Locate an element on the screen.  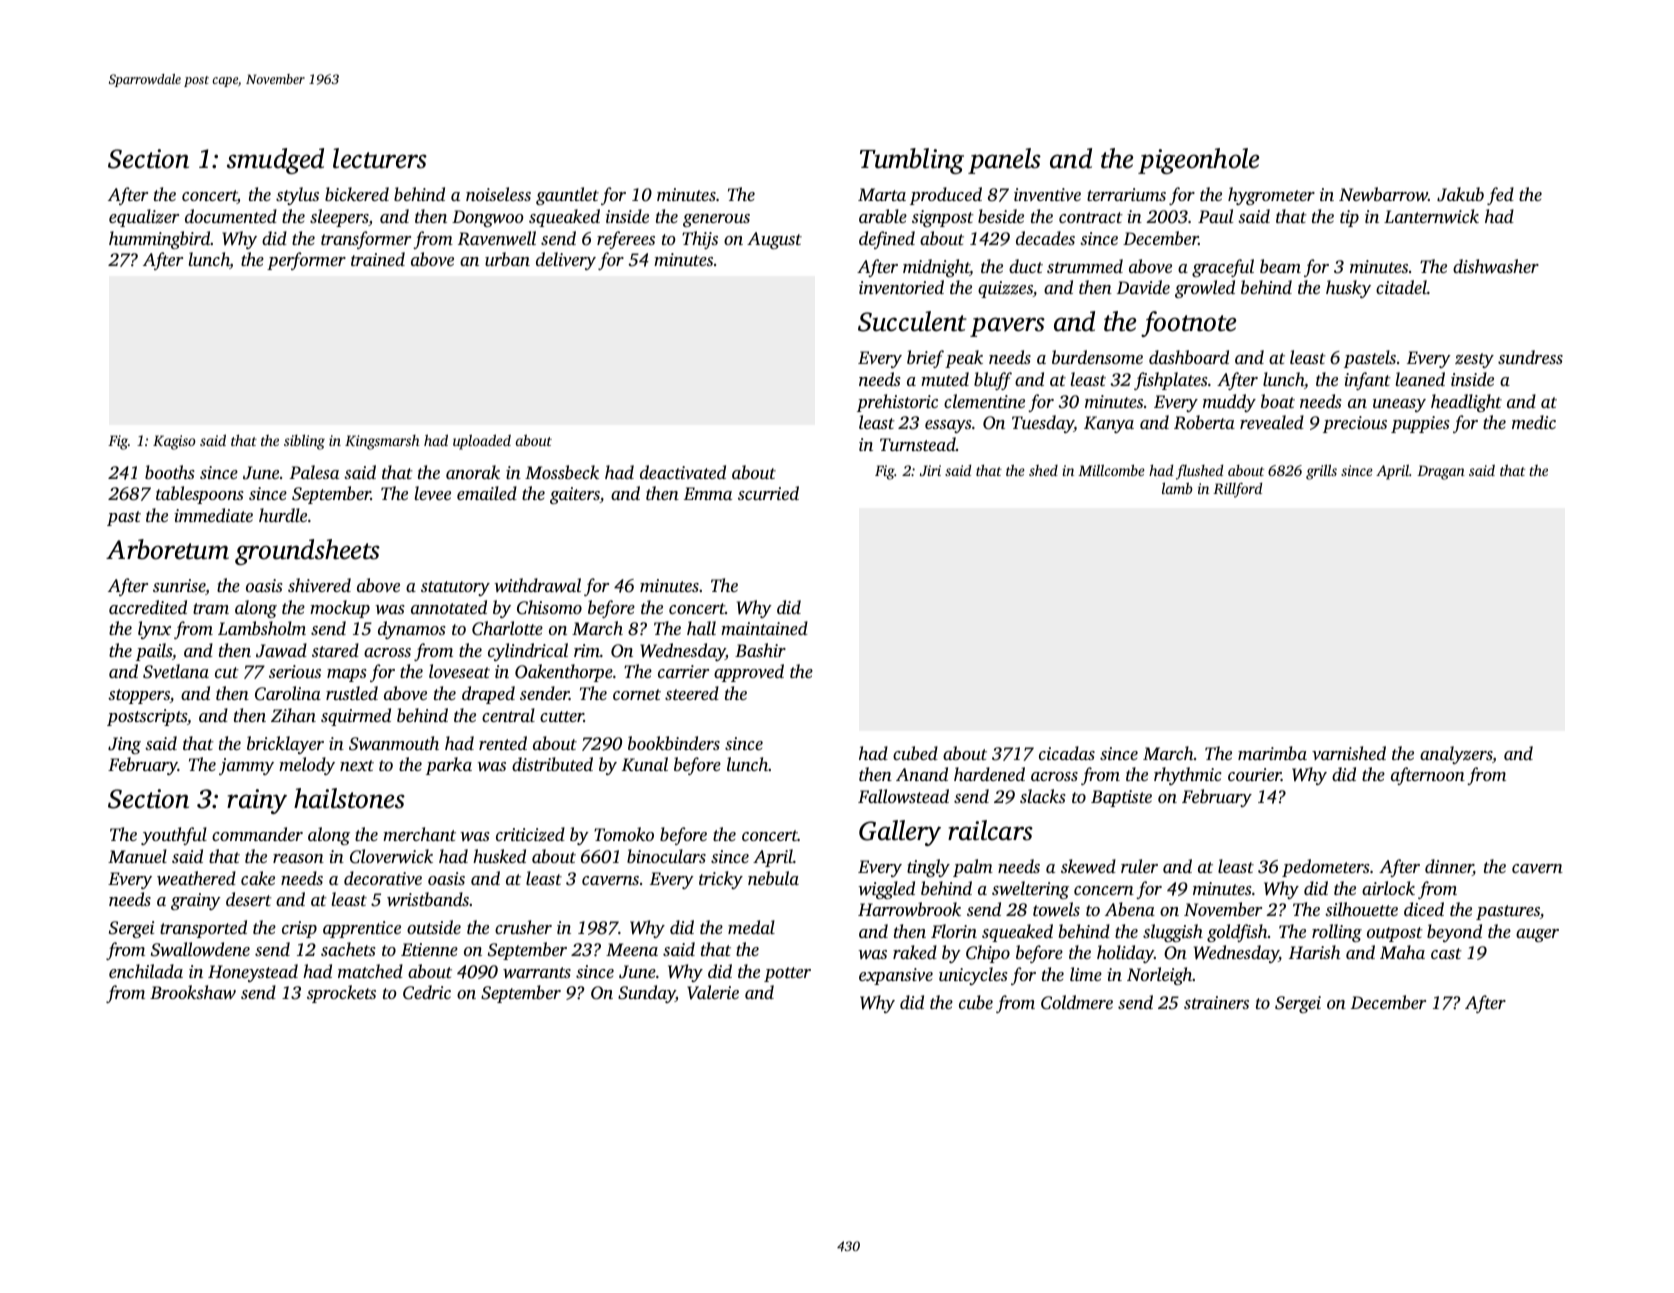
boat is located at coordinates (1278, 401).
